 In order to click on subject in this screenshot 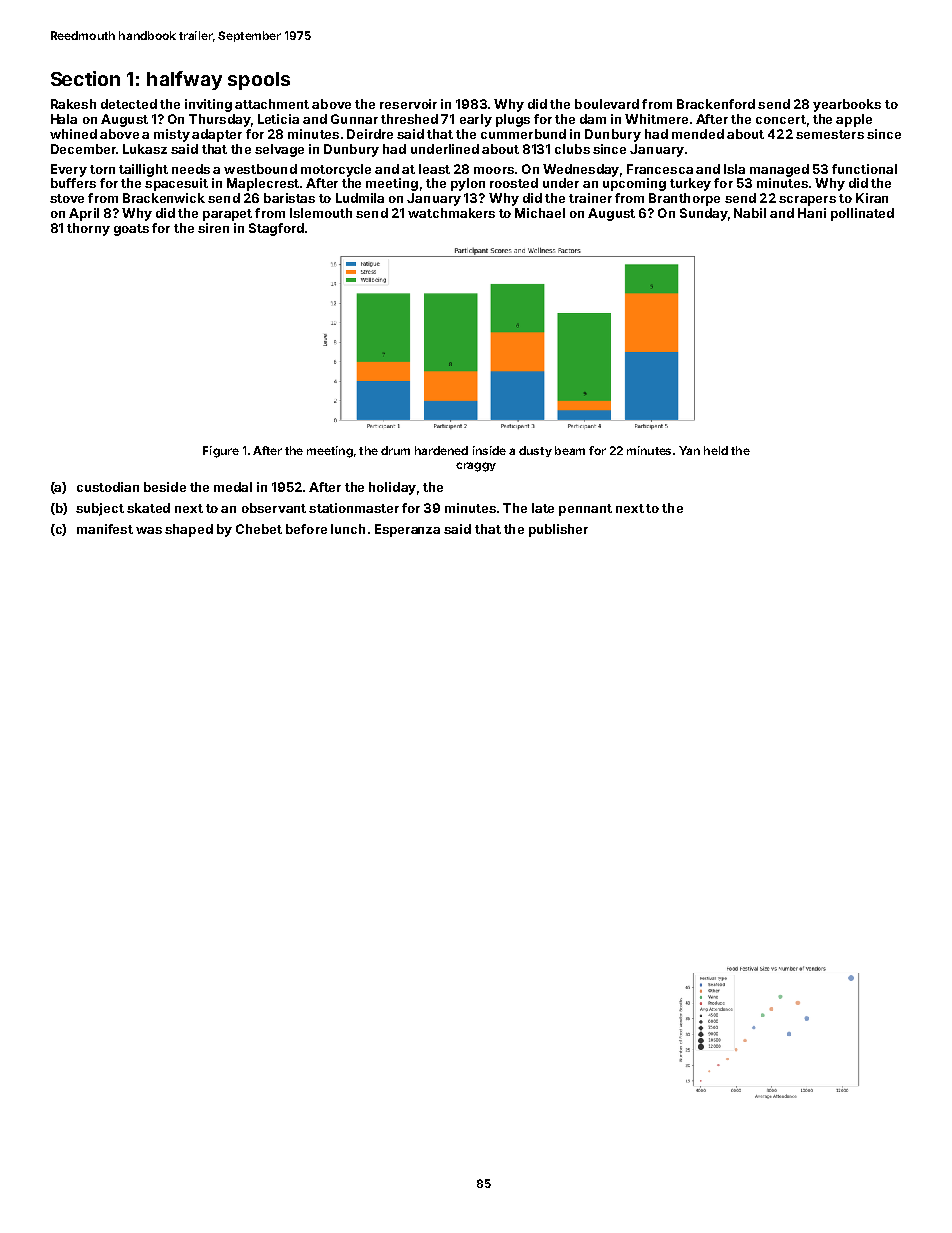, I will do `click(100, 509)`.
